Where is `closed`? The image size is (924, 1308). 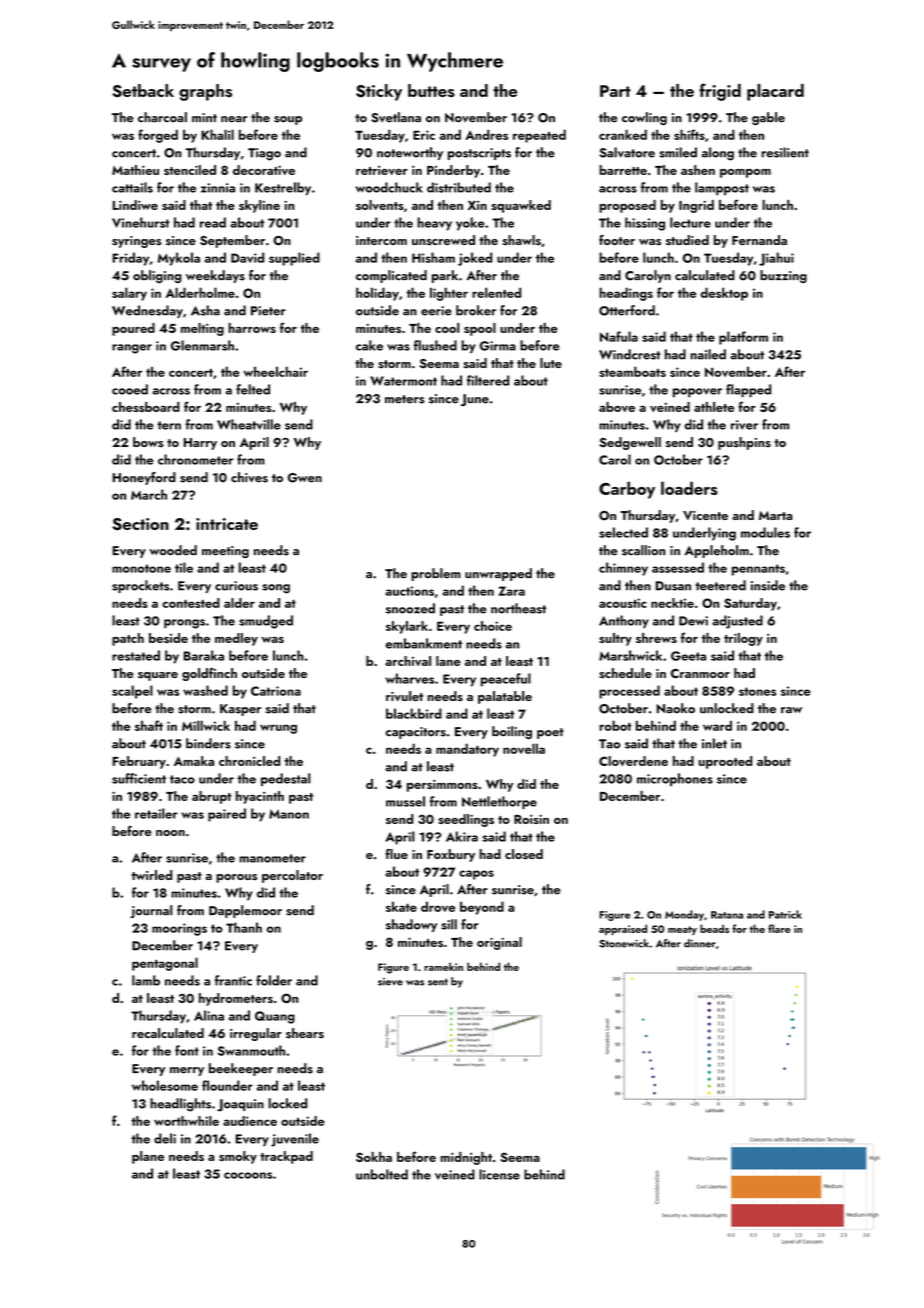
closed is located at coordinates (524, 854).
